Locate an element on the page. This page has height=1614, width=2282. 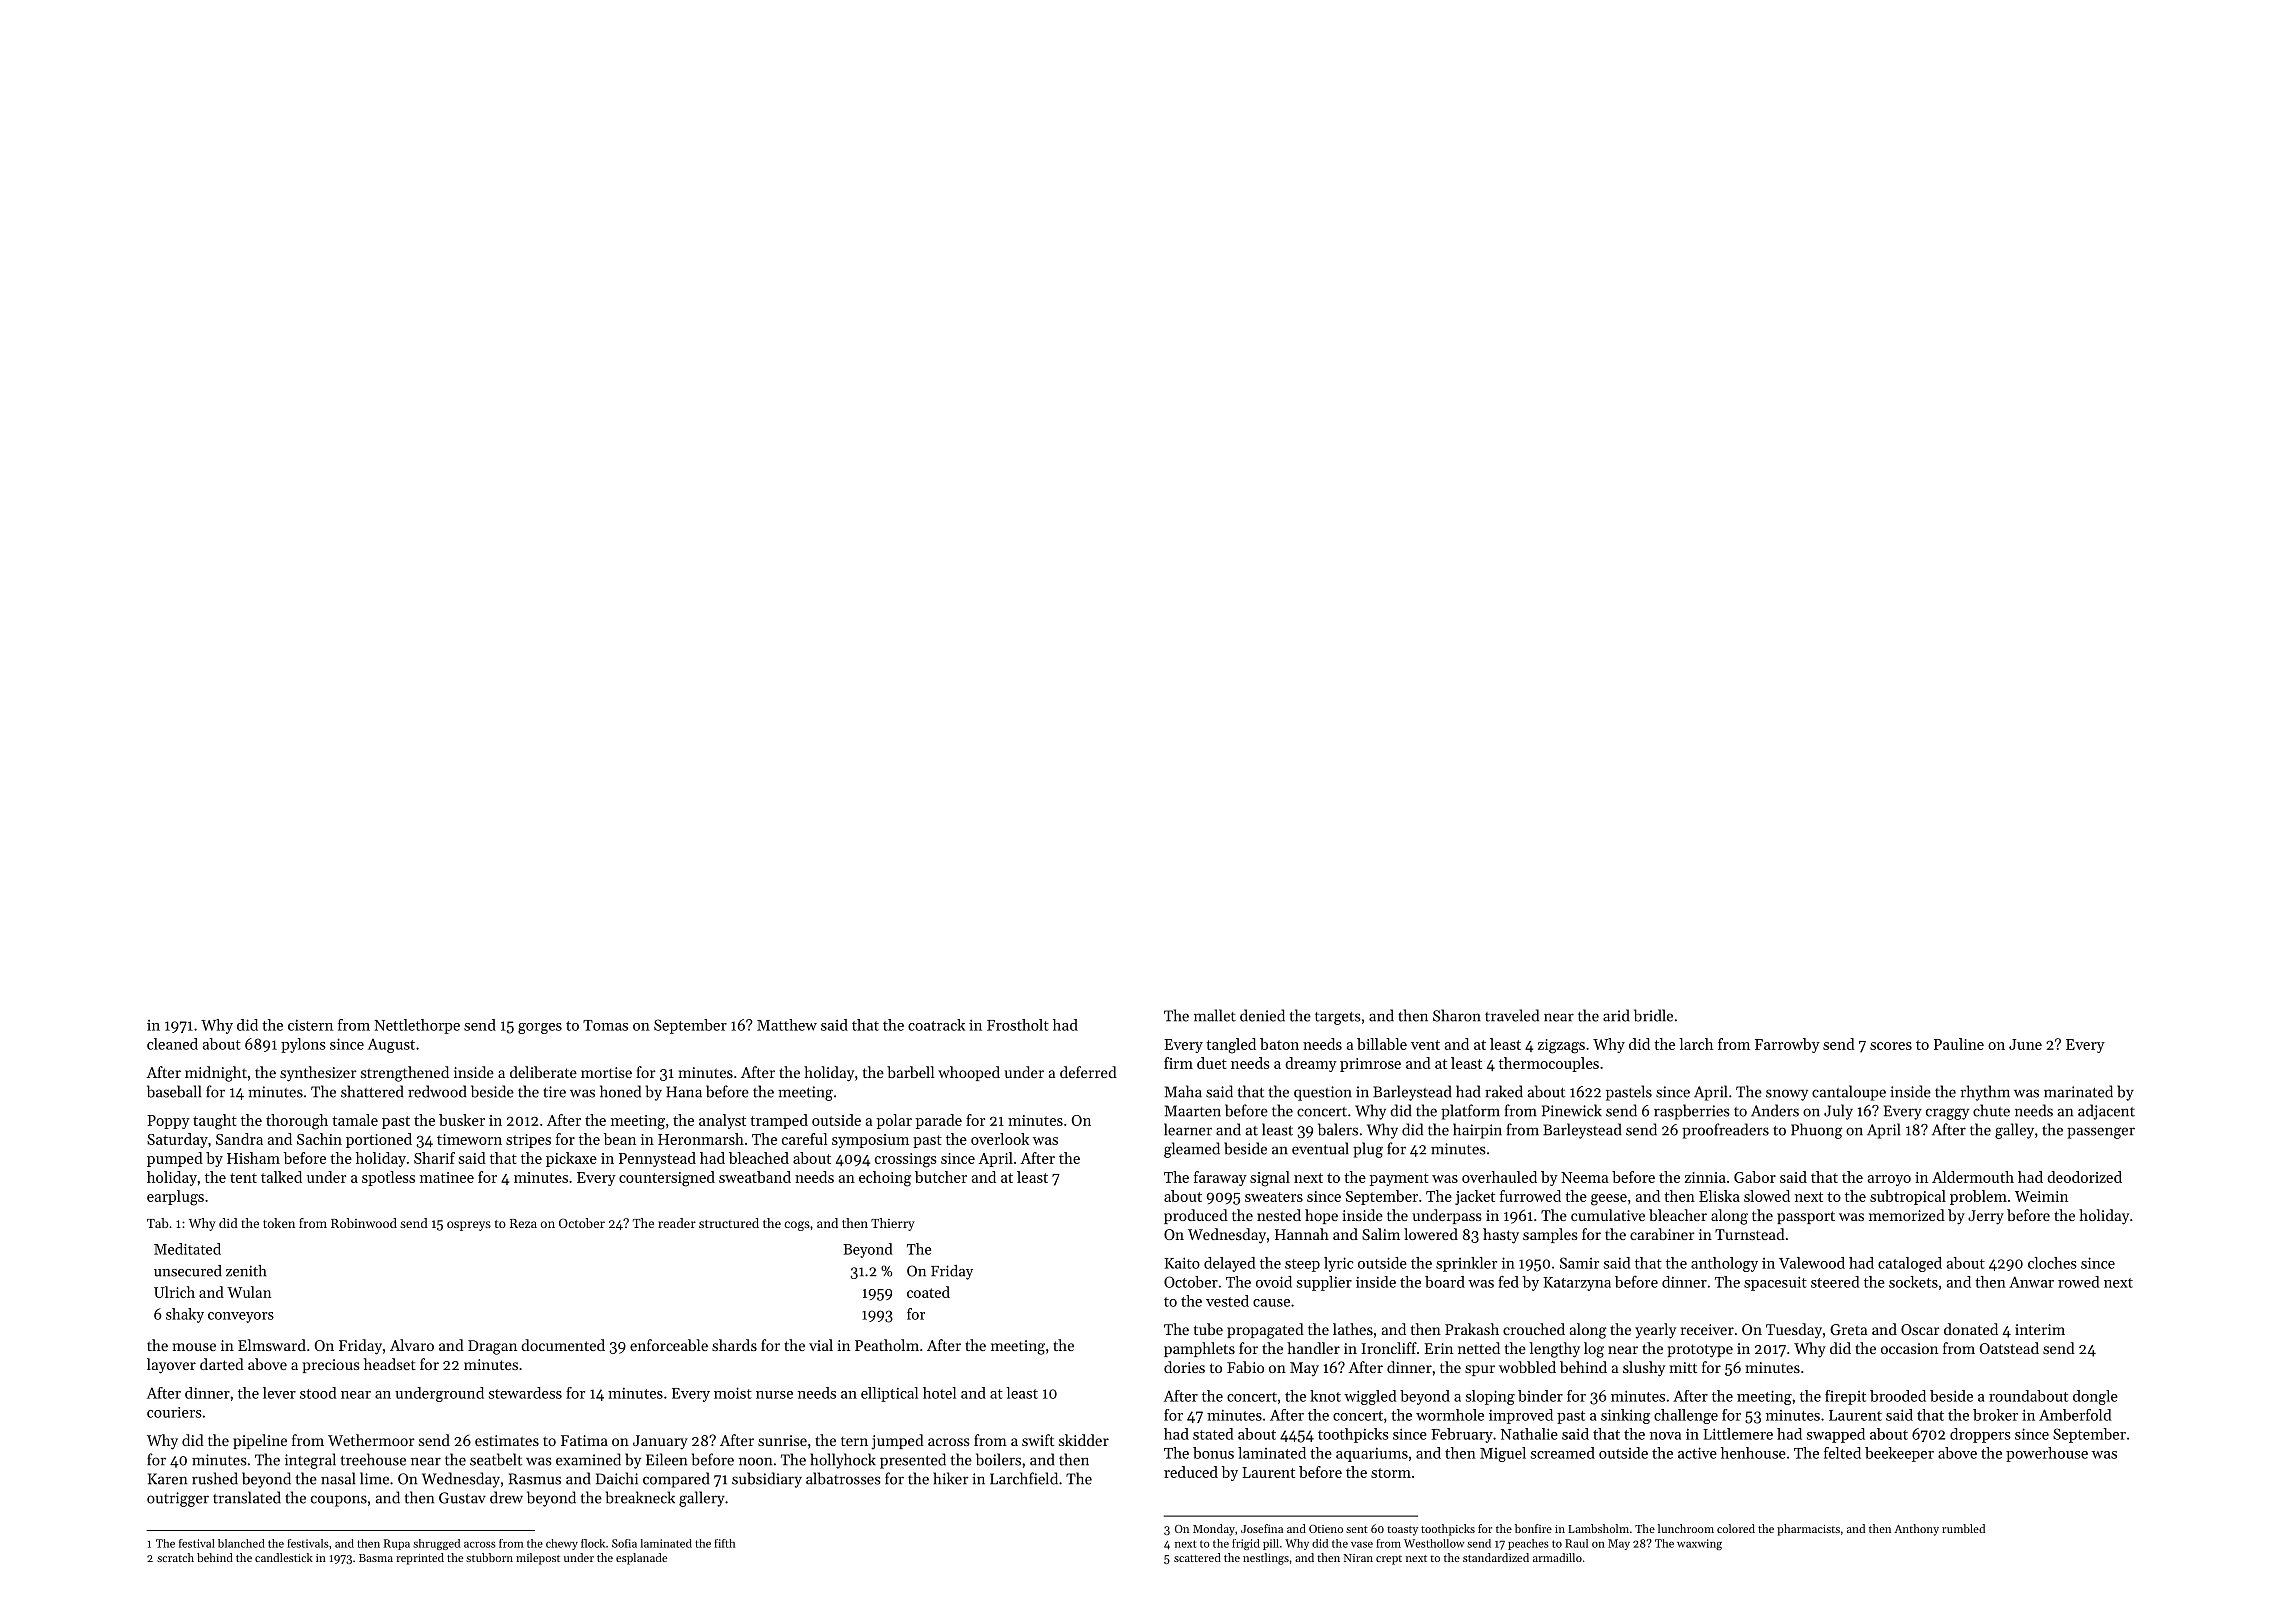
Wulan is located at coordinates (249, 1292).
